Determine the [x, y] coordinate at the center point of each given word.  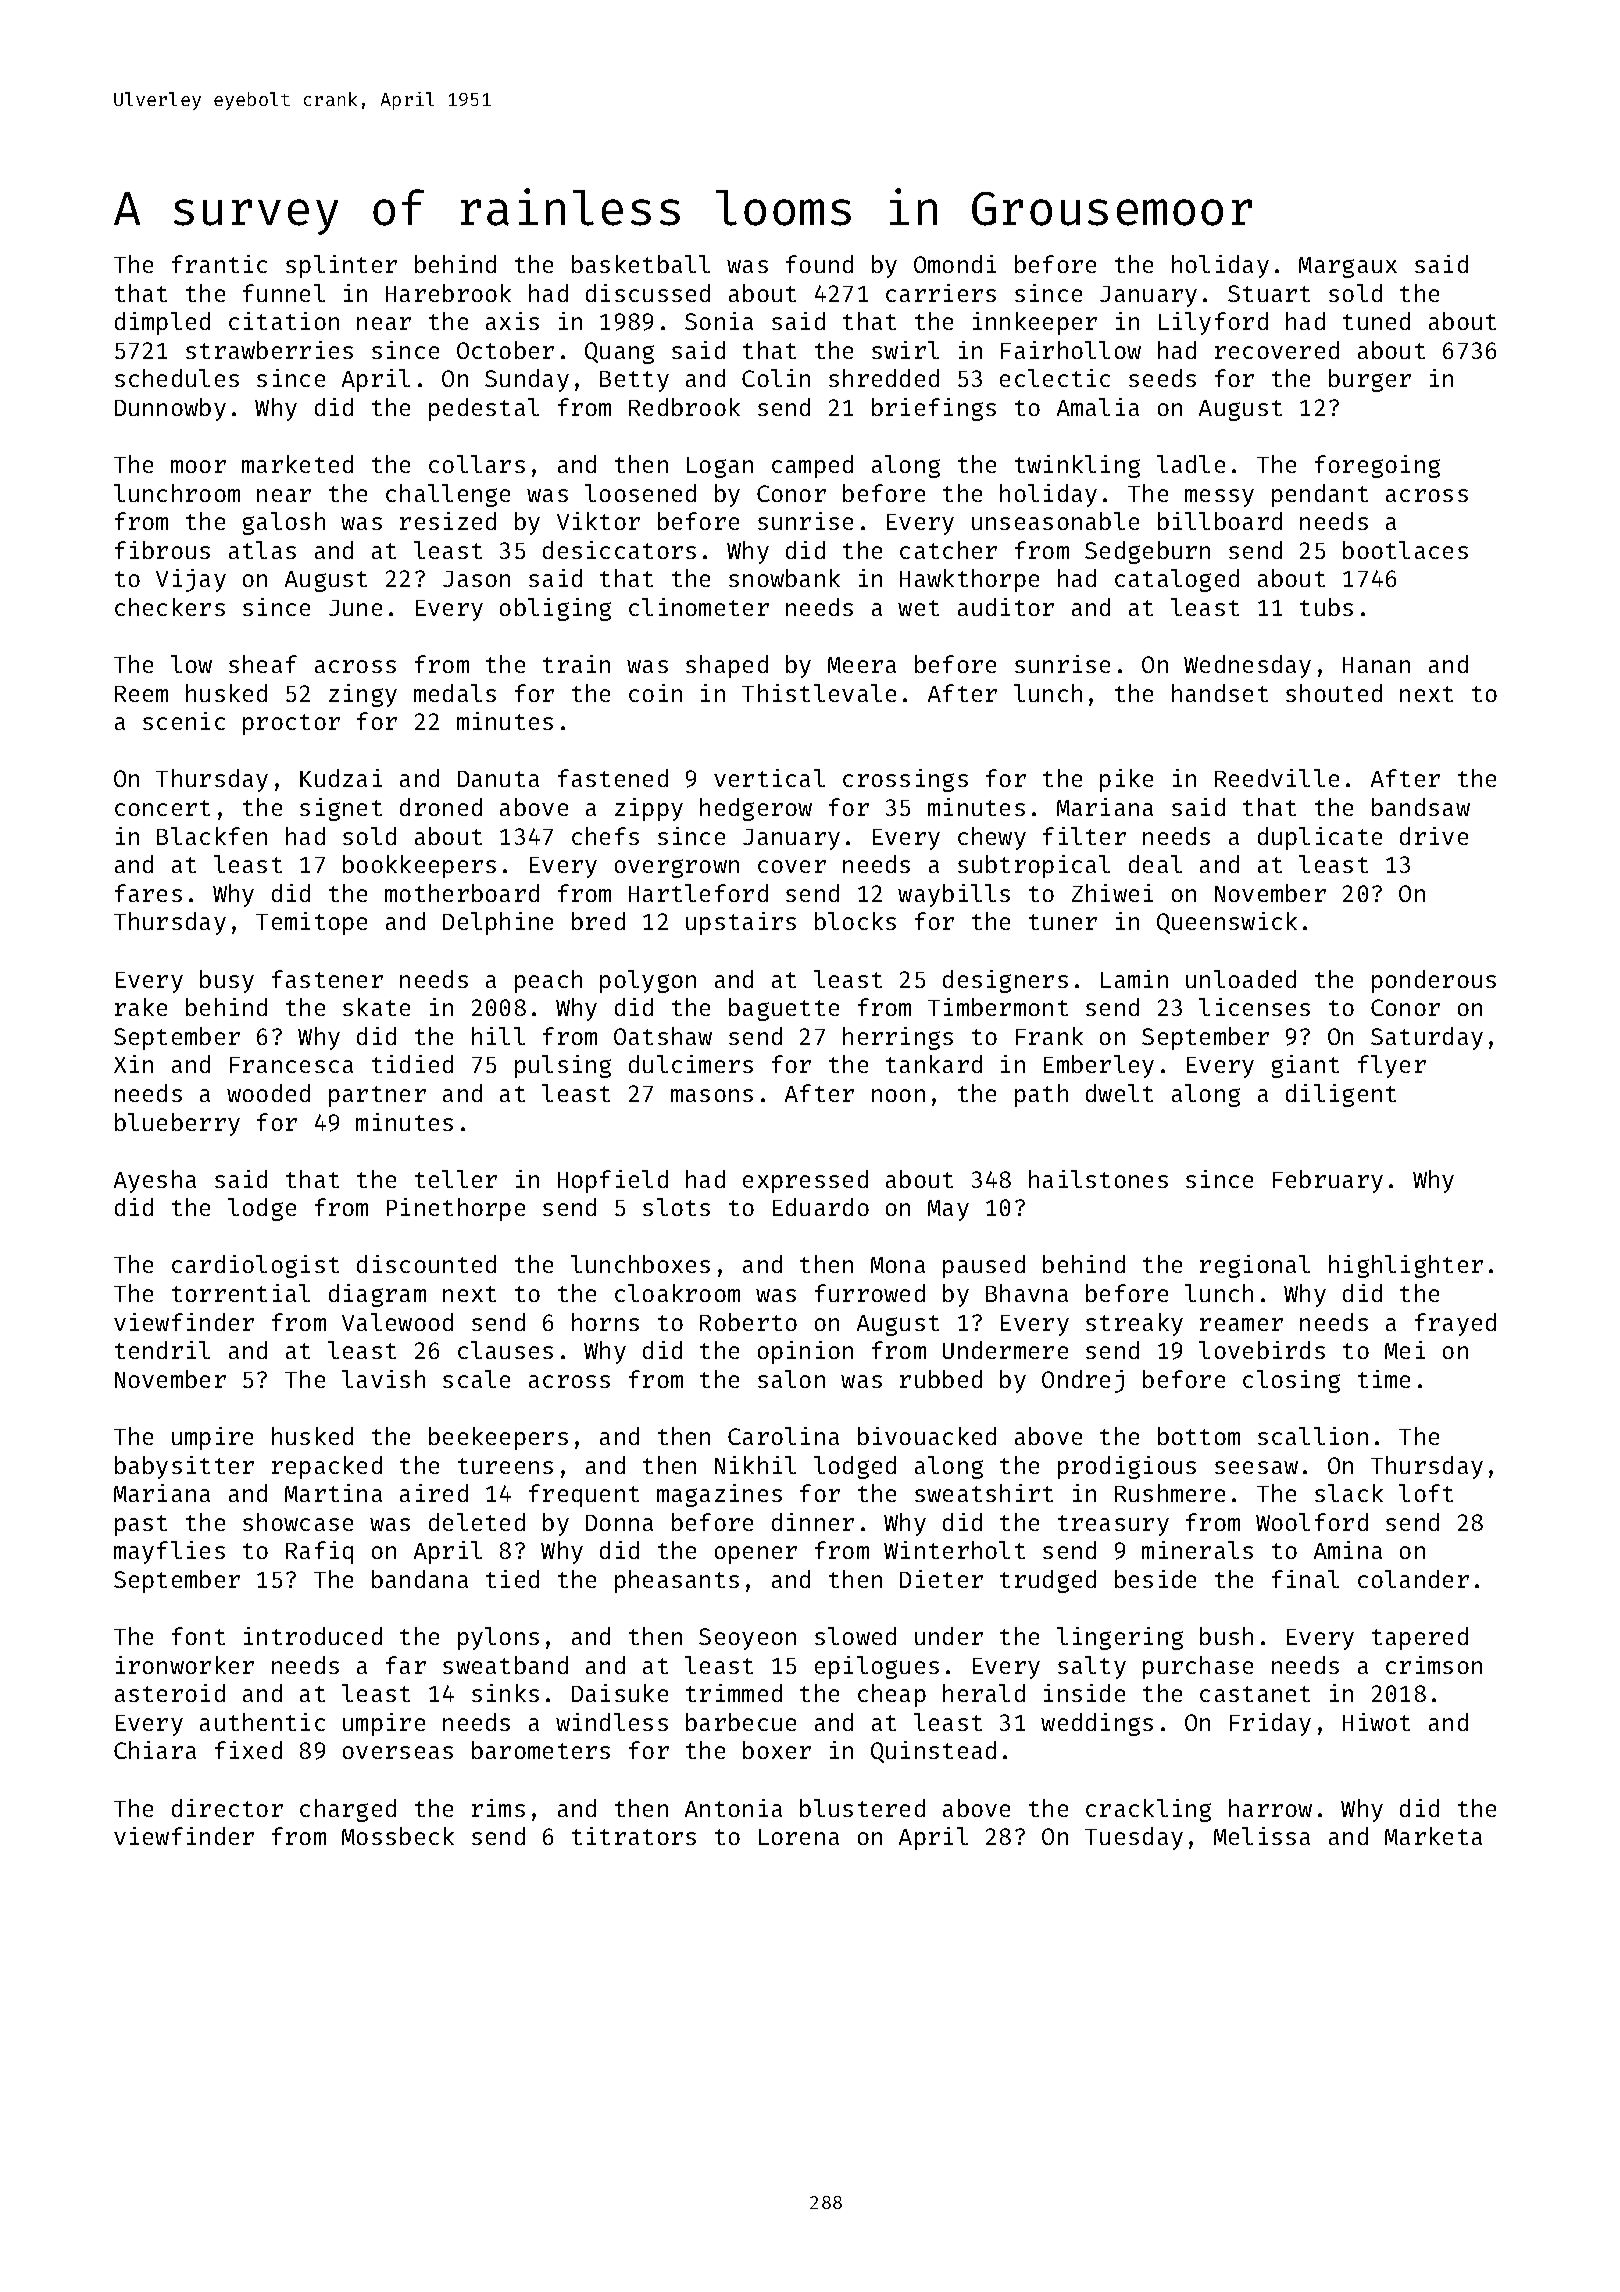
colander [1413, 1579]
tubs [1326, 607]
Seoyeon [747, 1639]
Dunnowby [170, 409]
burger [1370, 380]
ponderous [1434, 981]
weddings [1097, 1724]
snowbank [784, 578]
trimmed [734, 1693]
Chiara [155, 1750]
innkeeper [1035, 323]
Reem [141, 694]
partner [377, 1096]
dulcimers [691, 1064]
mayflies [169, 1552]
